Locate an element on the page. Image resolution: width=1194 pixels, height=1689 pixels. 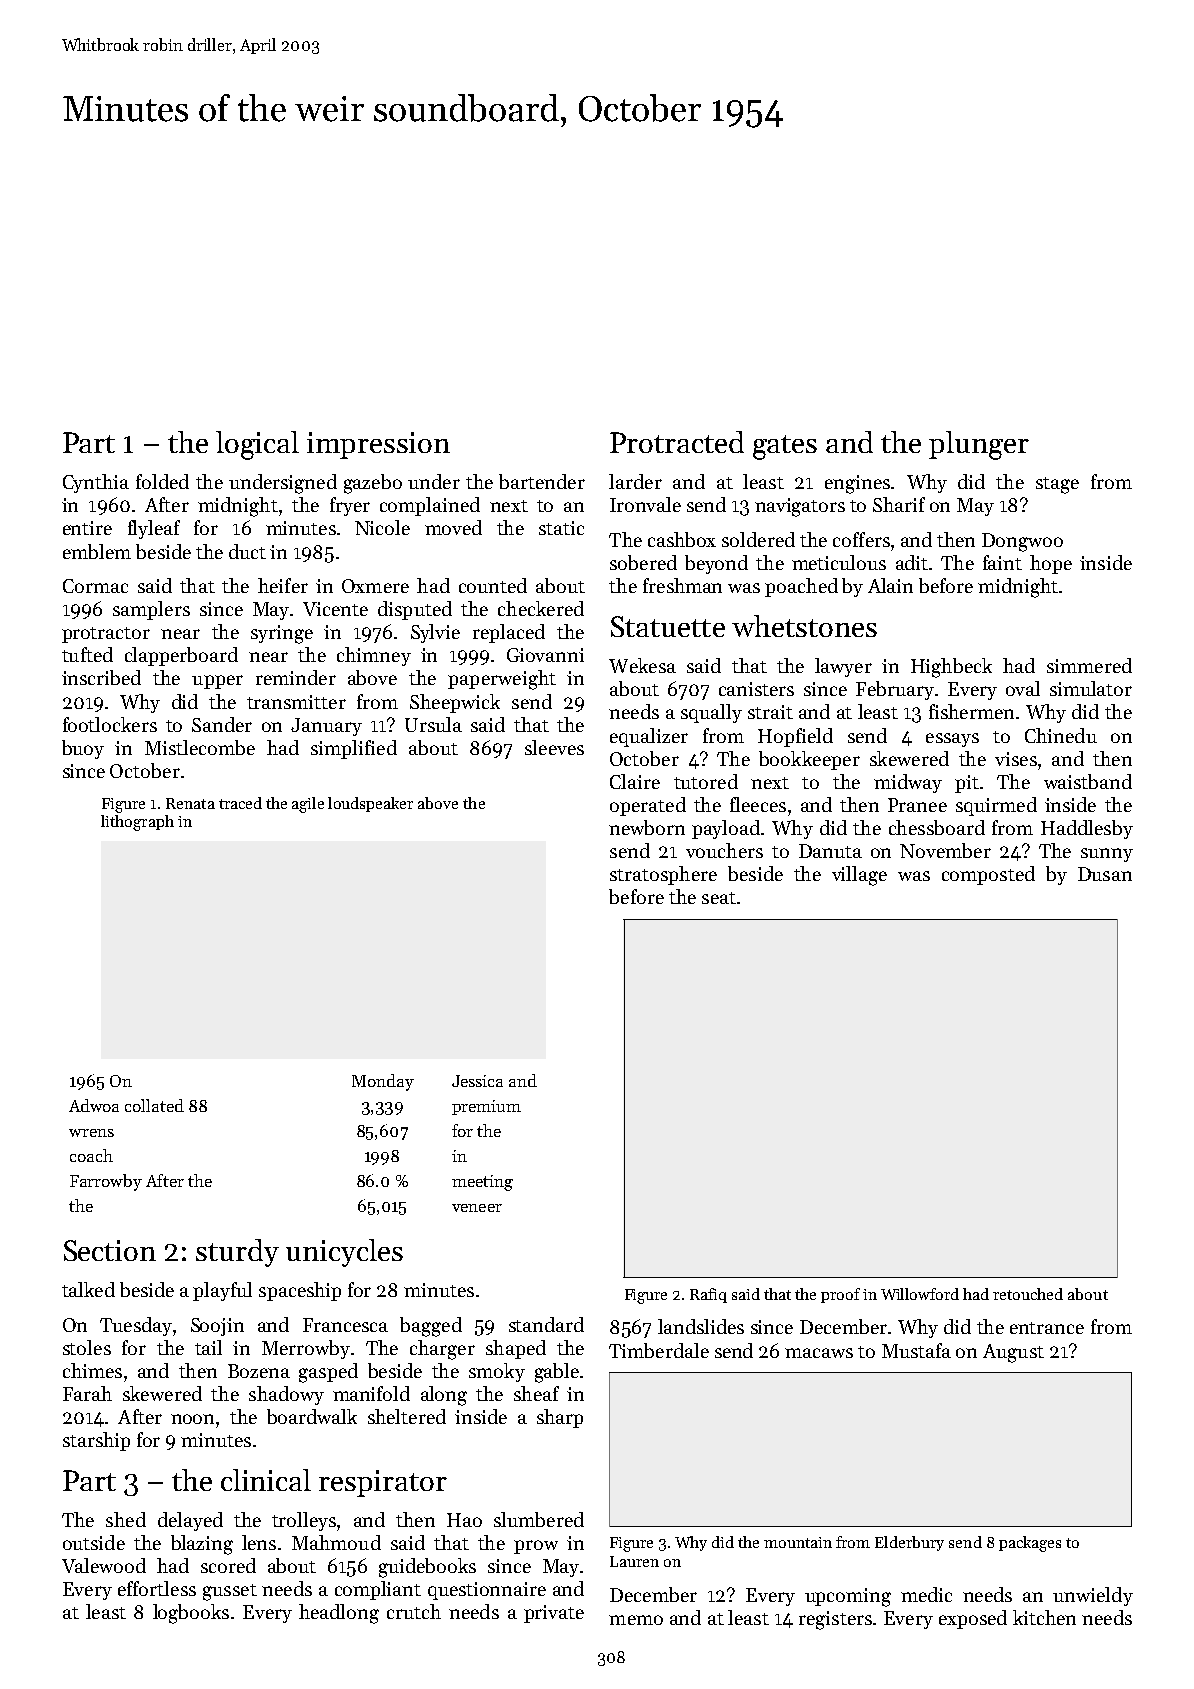
collated is located at coordinates (154, 1105).
